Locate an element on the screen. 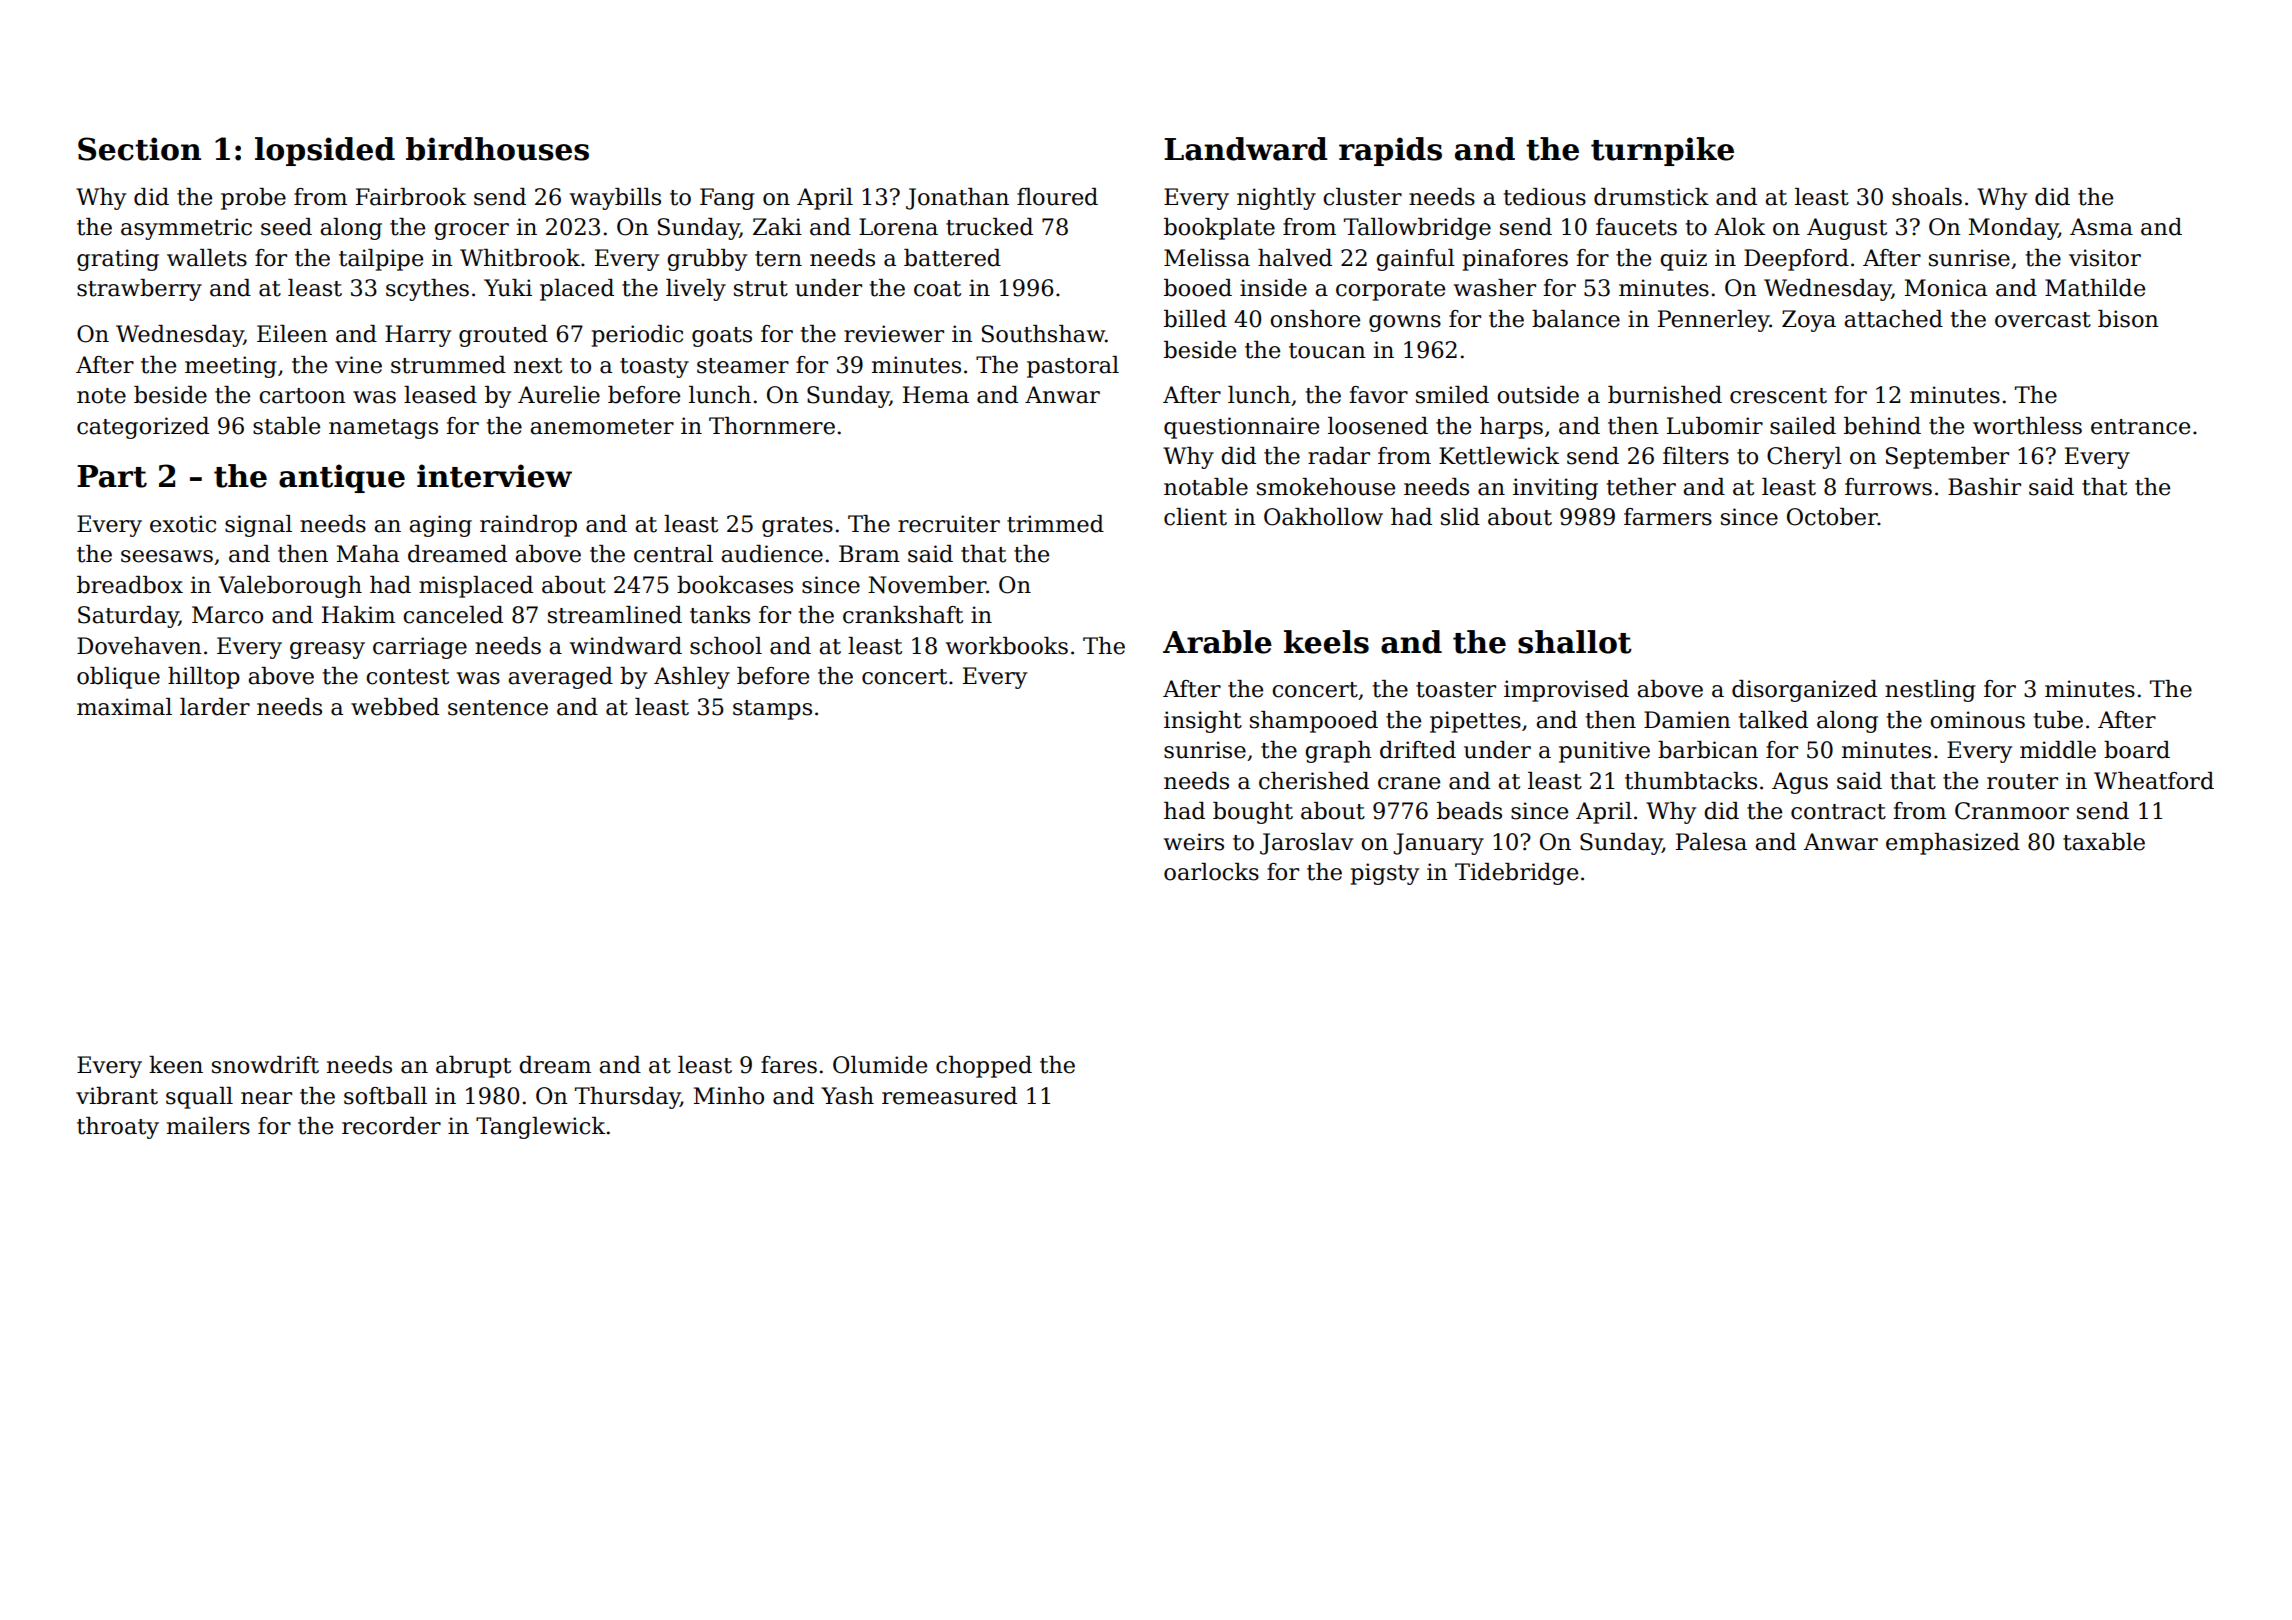 Image resolution: width=2292 pixels, height=1620 pixels. workbooks is located at coordinates (1007, 646).
